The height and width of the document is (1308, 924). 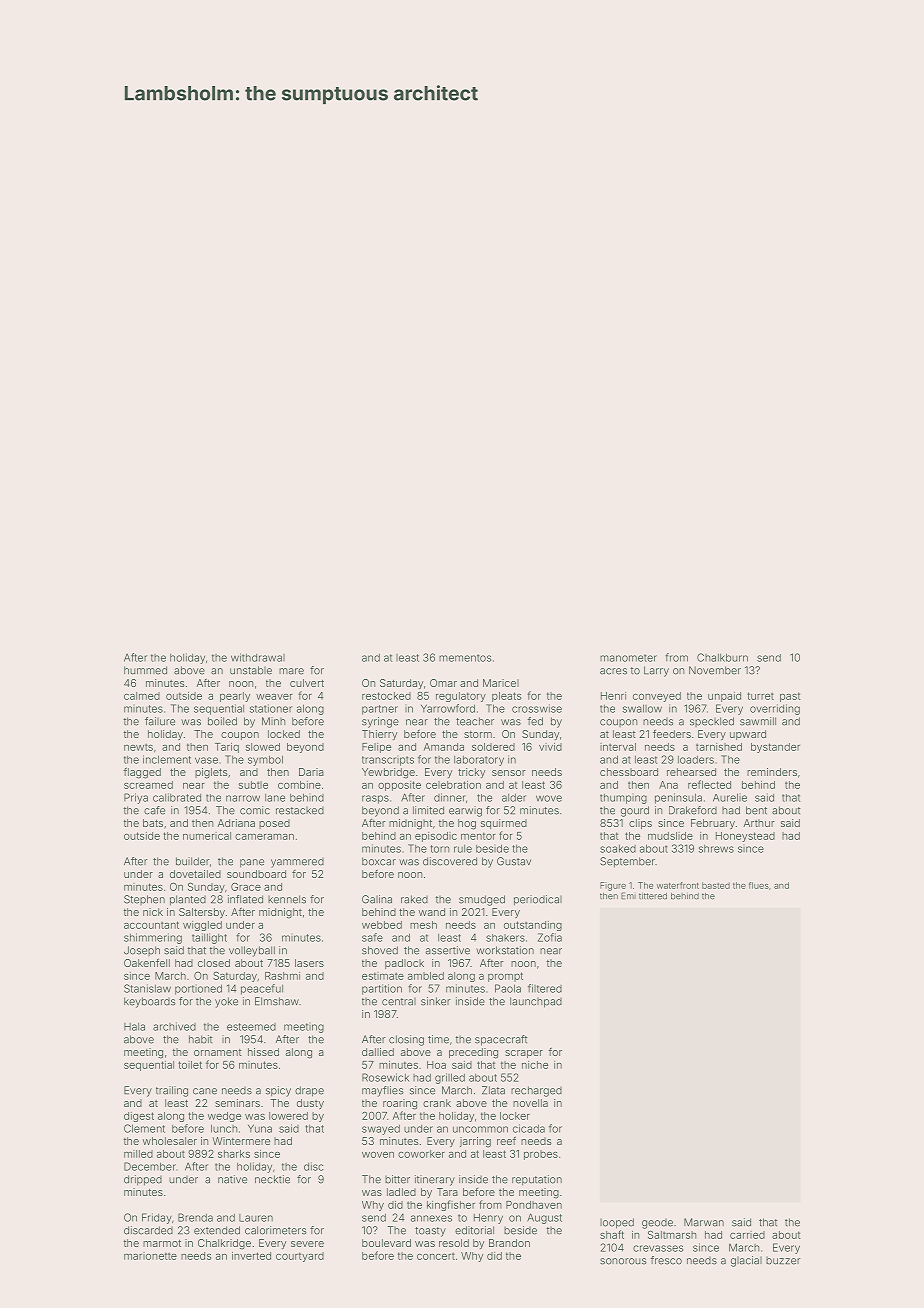 What do you see at coordinates (538, 900) in the document?
I see `periodical` at bounding box center [538, 900].
